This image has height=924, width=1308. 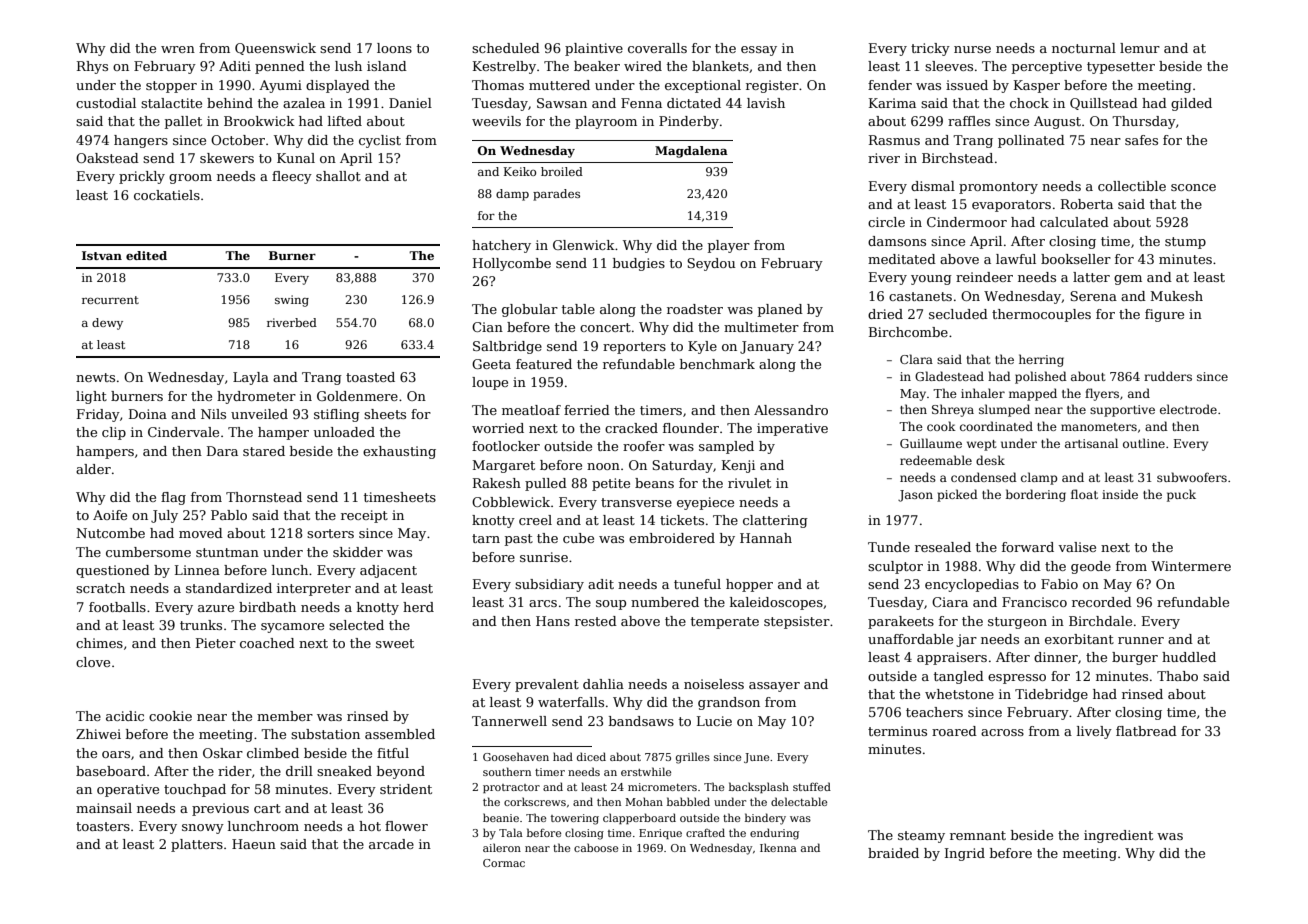 What do you see at coordinates (254, 844) in the image?
I see `Haeun` at bounding box center [254, 844].
